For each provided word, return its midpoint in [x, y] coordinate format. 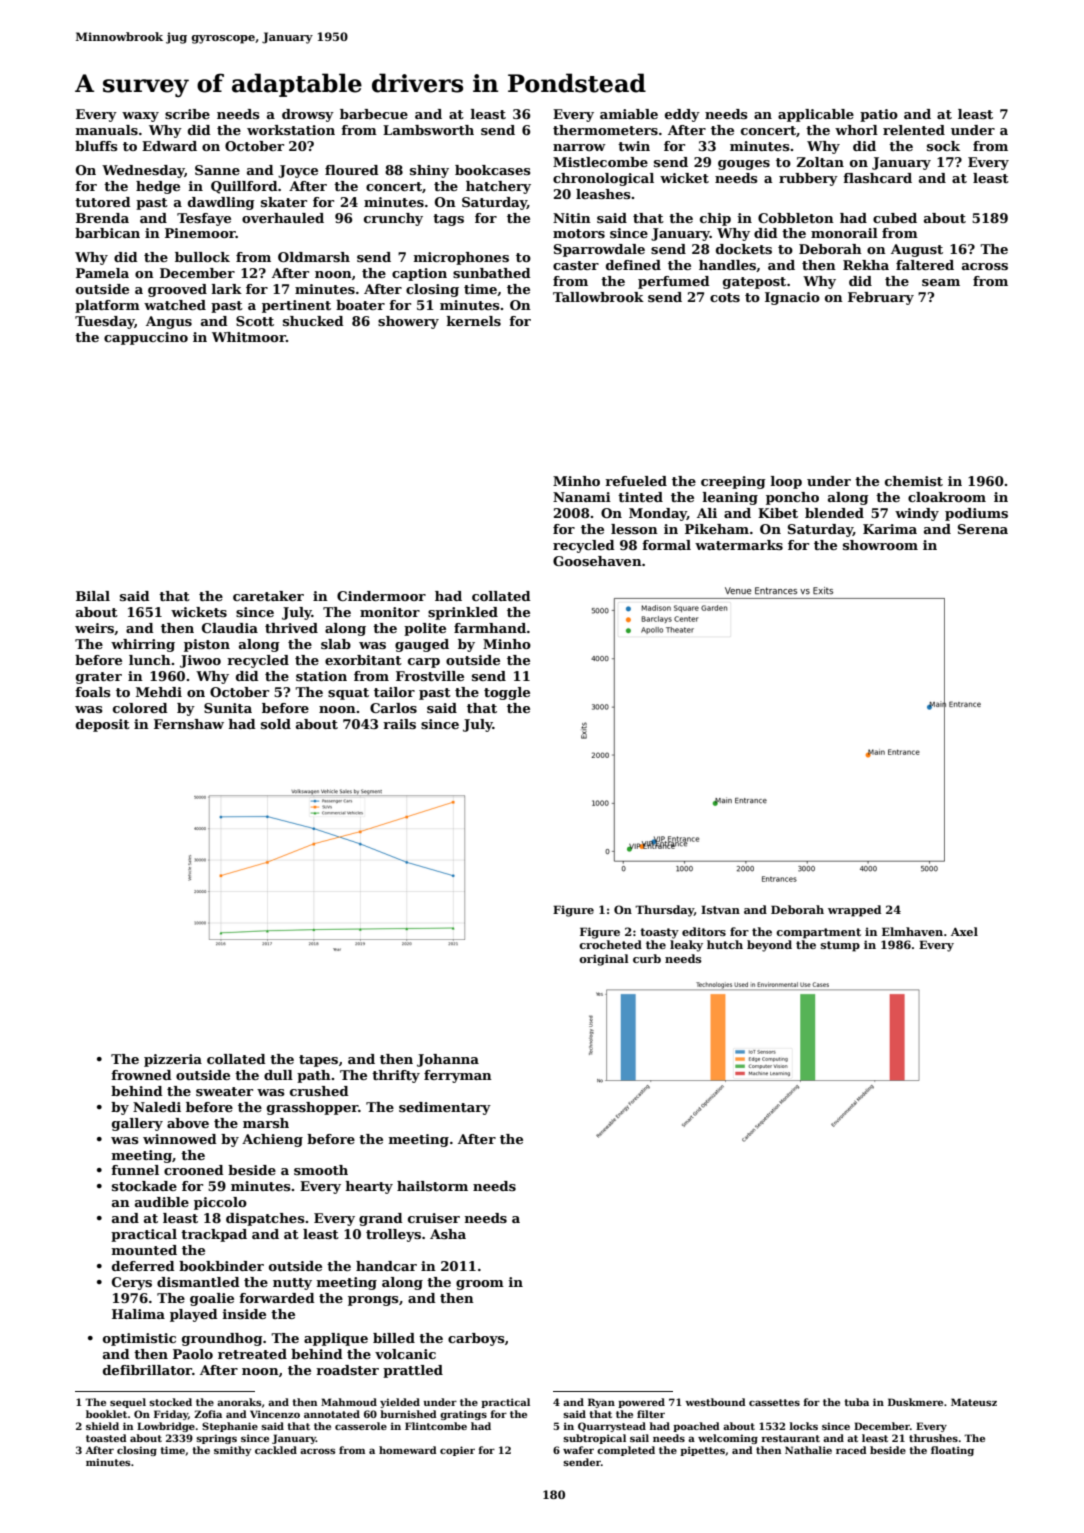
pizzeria [173, 1060]
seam [941, 282]
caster [576, 265]
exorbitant [363, 660]
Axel [964, 931]
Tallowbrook [598, 297]
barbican [107, 233]
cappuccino [146, 338]
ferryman [458, 1076]
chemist [914, 481]
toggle [507, 693]
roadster [347, 1370]
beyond [769, 946]
